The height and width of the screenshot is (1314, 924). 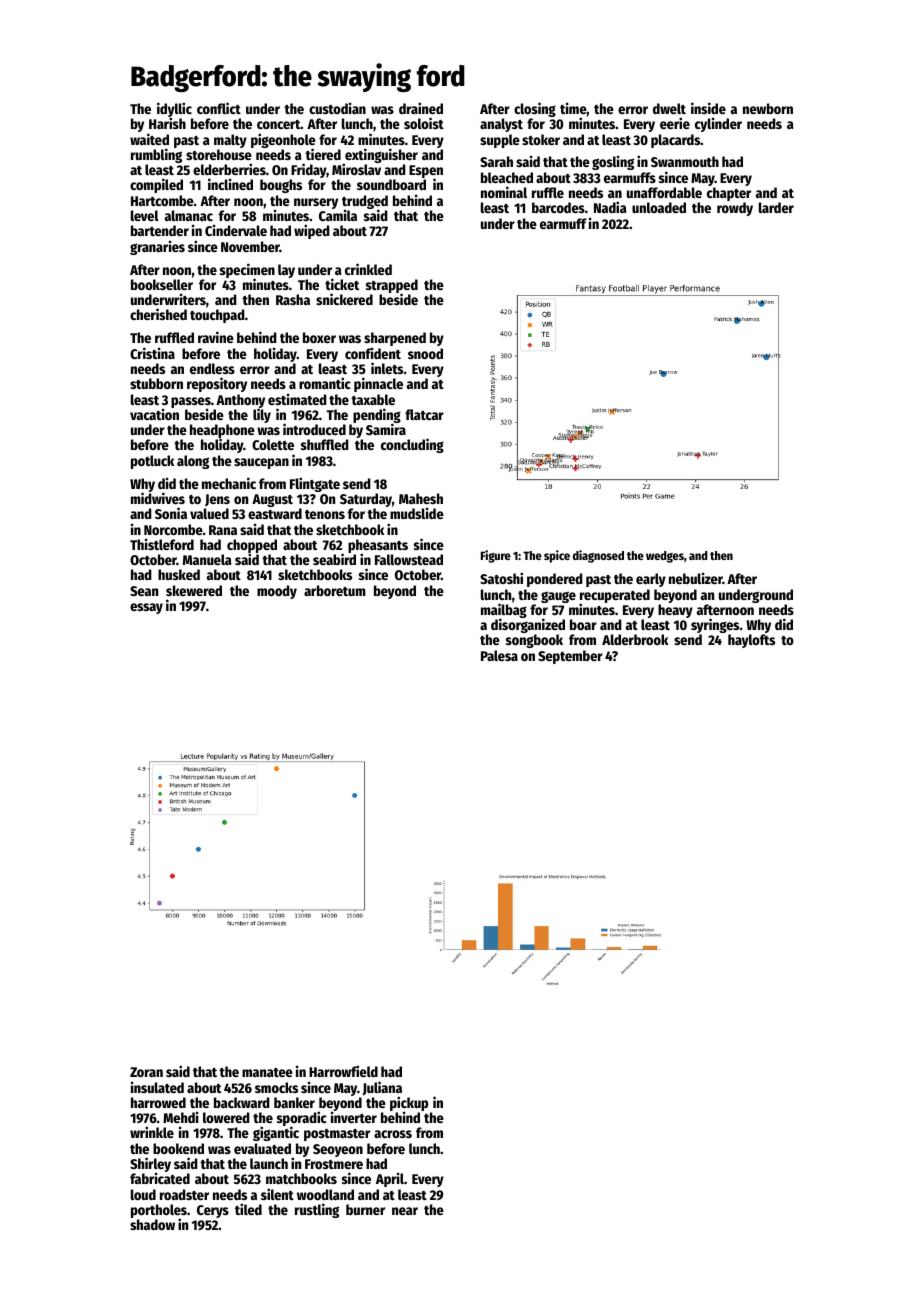 I want to click on pickup, so click(x=409, y=1104).
